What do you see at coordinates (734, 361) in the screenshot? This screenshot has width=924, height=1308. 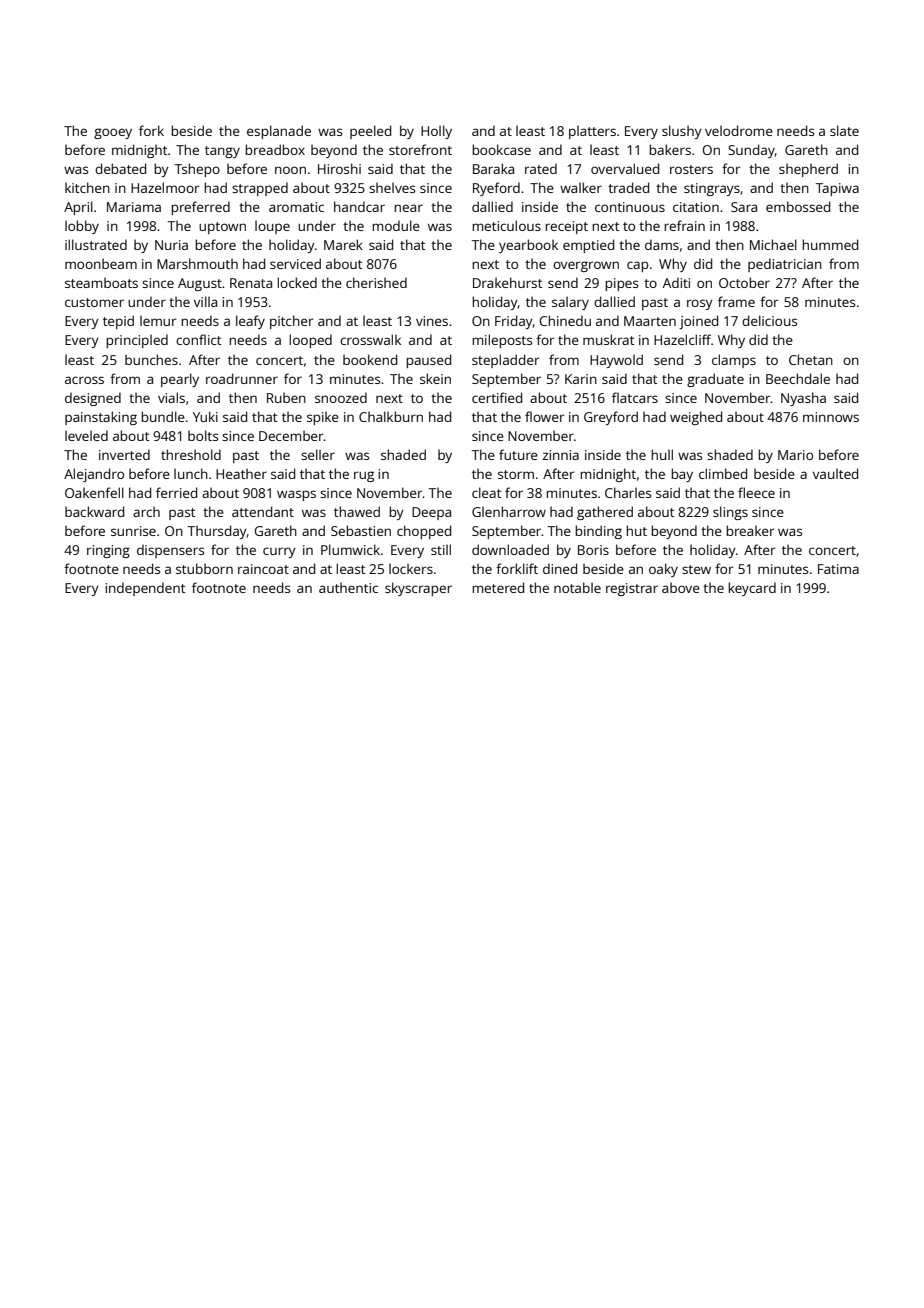 I see `clamps` at bounding box center [734, 361].
